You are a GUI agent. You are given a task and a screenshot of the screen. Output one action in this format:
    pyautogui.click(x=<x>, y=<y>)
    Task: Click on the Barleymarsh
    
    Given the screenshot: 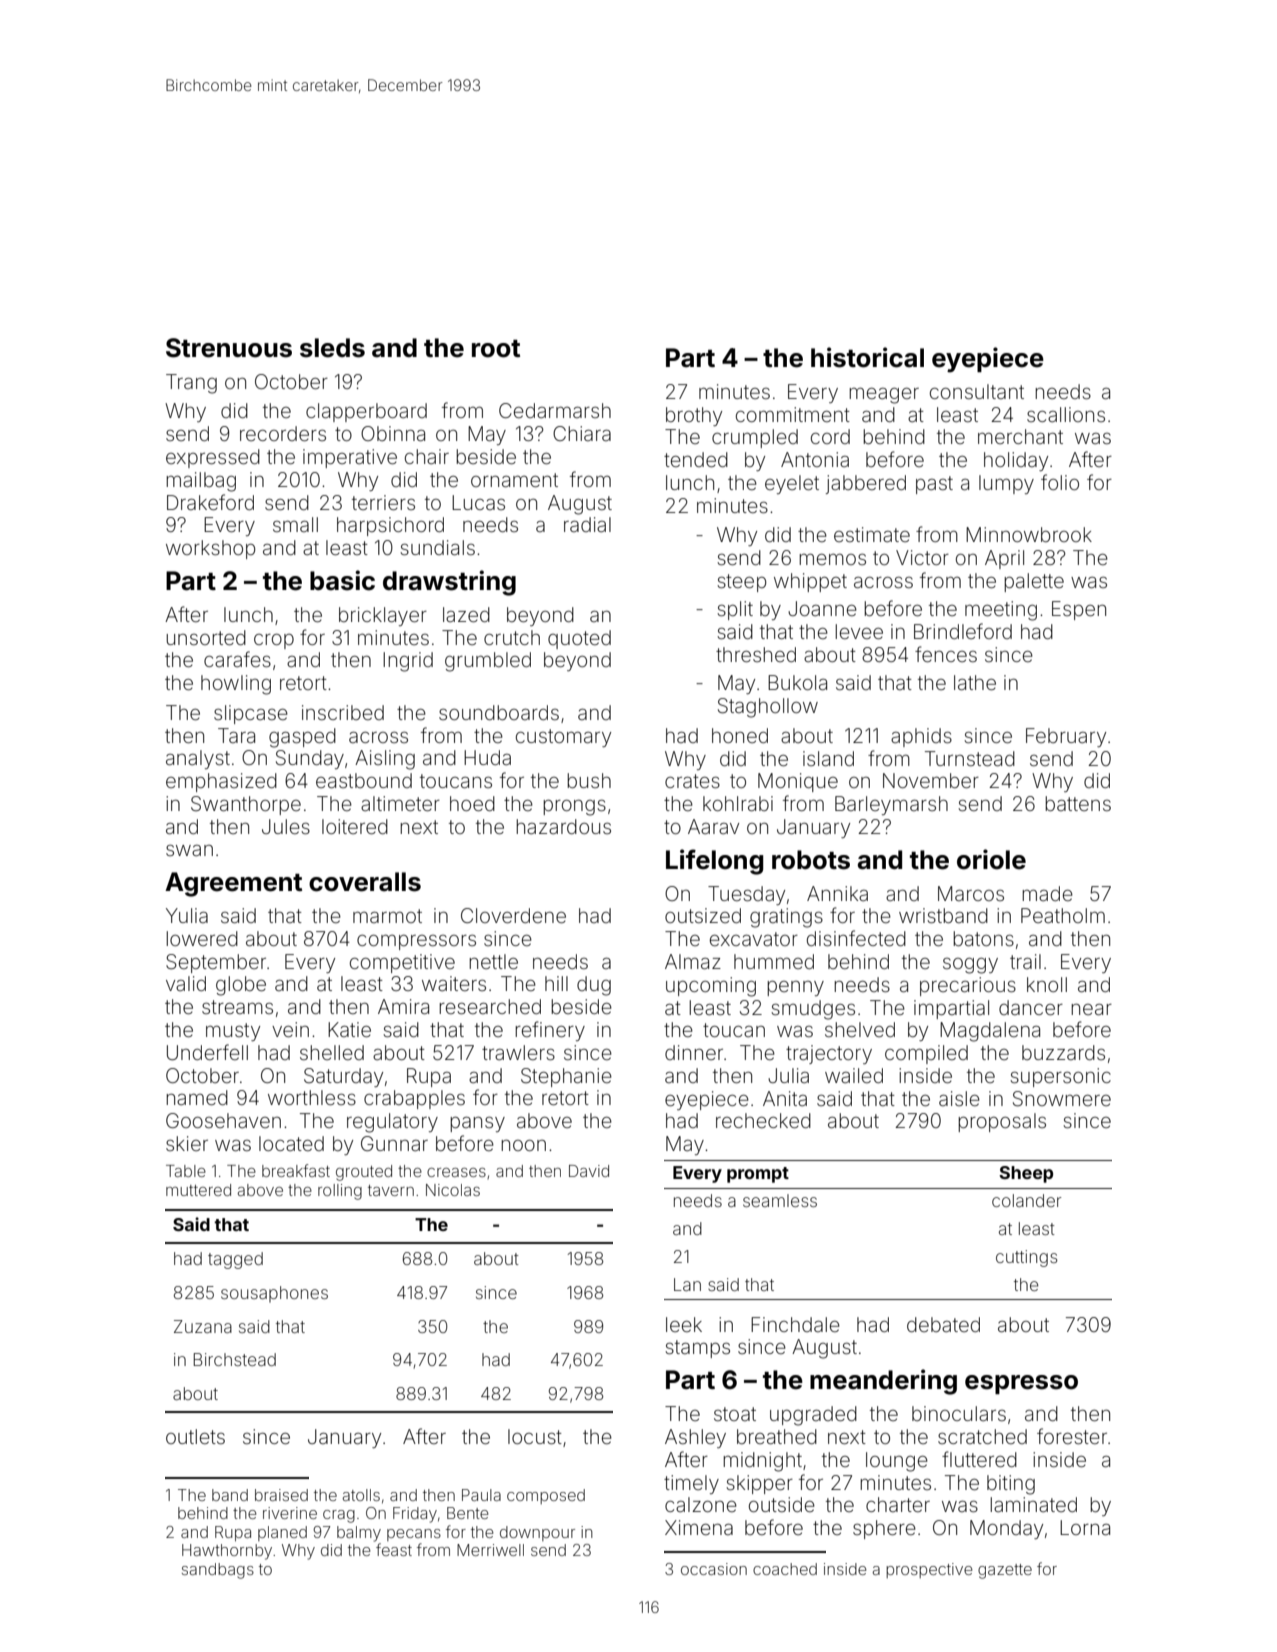 What is the action you would take?
    pyautogui.click(x=891, y=805)
